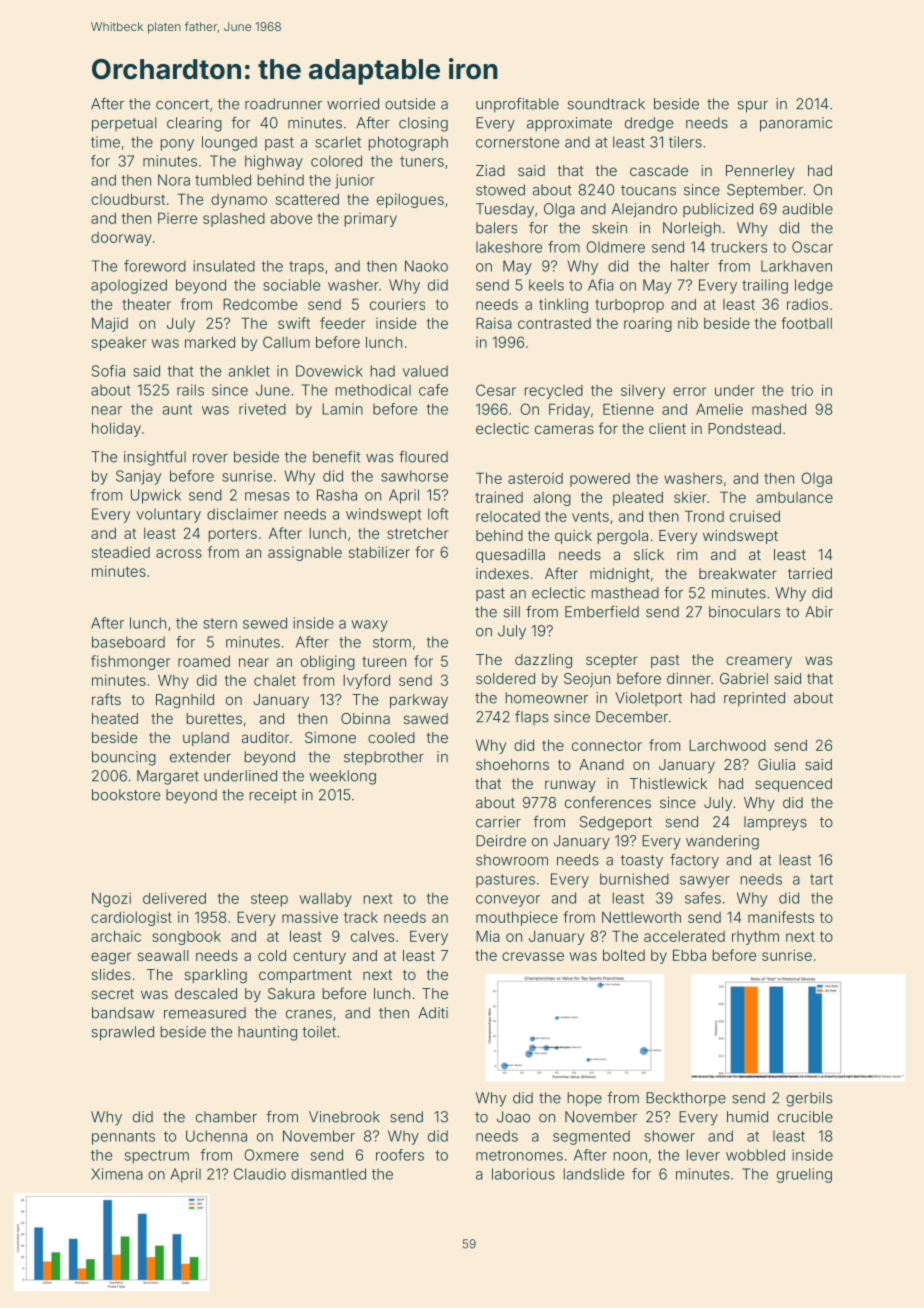  Describe the element at coordinates (410, 200) in the page. I see `epilogues` at that location.
